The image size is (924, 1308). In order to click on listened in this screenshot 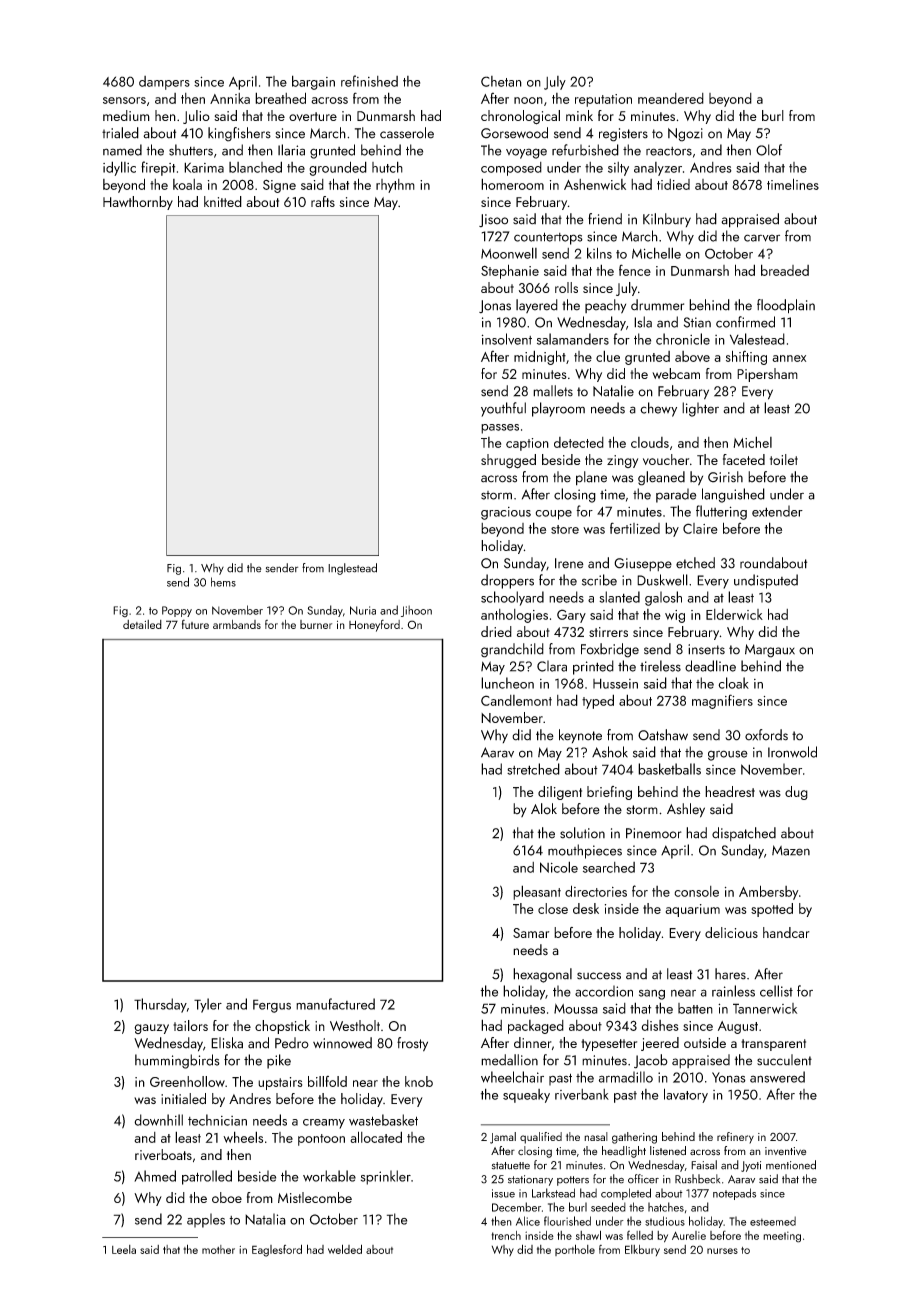, I will do `click(668, 1151)`.
